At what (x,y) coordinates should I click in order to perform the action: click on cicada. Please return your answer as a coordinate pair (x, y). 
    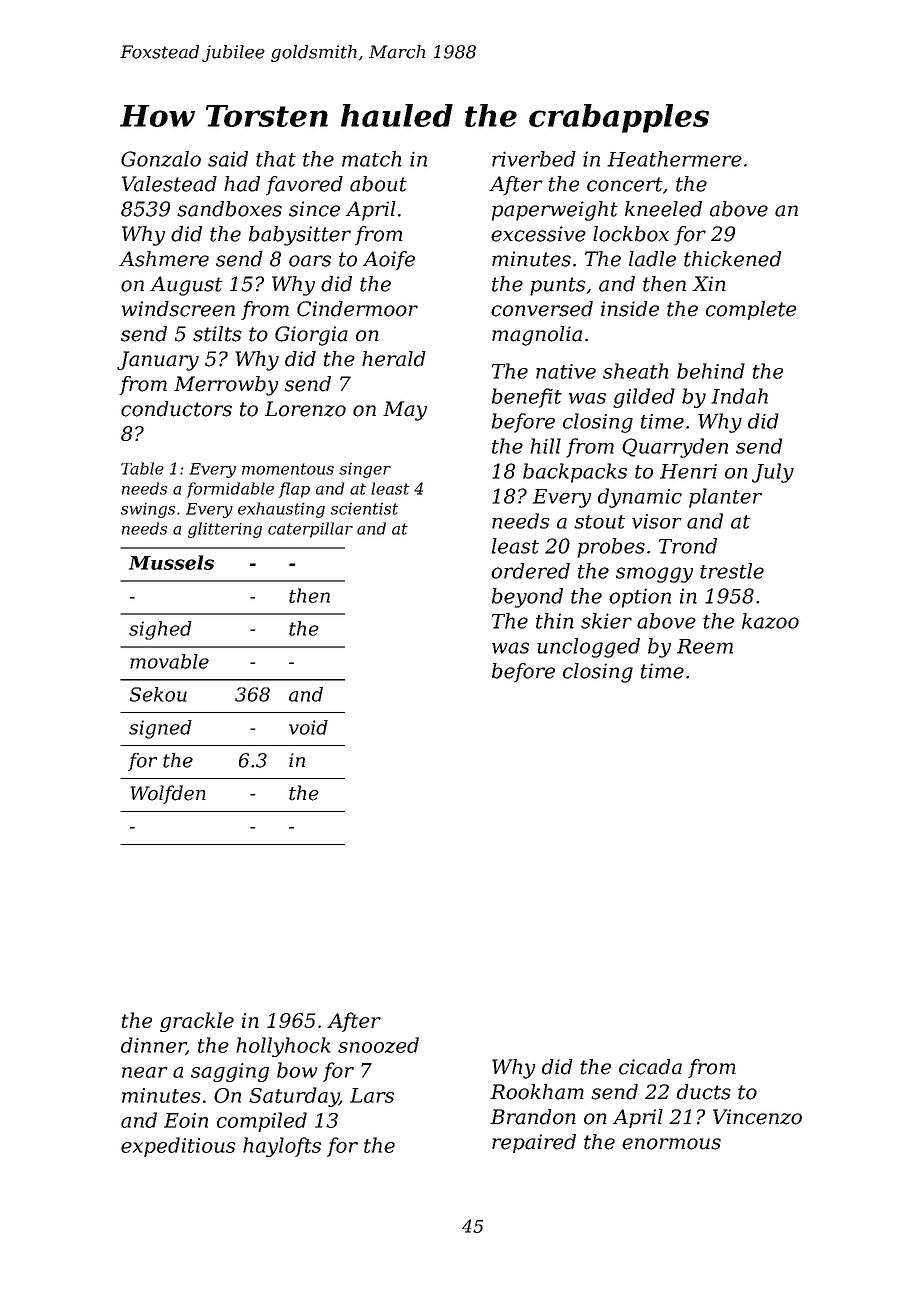
    Looking at the image, I should click on (650, 1067).
